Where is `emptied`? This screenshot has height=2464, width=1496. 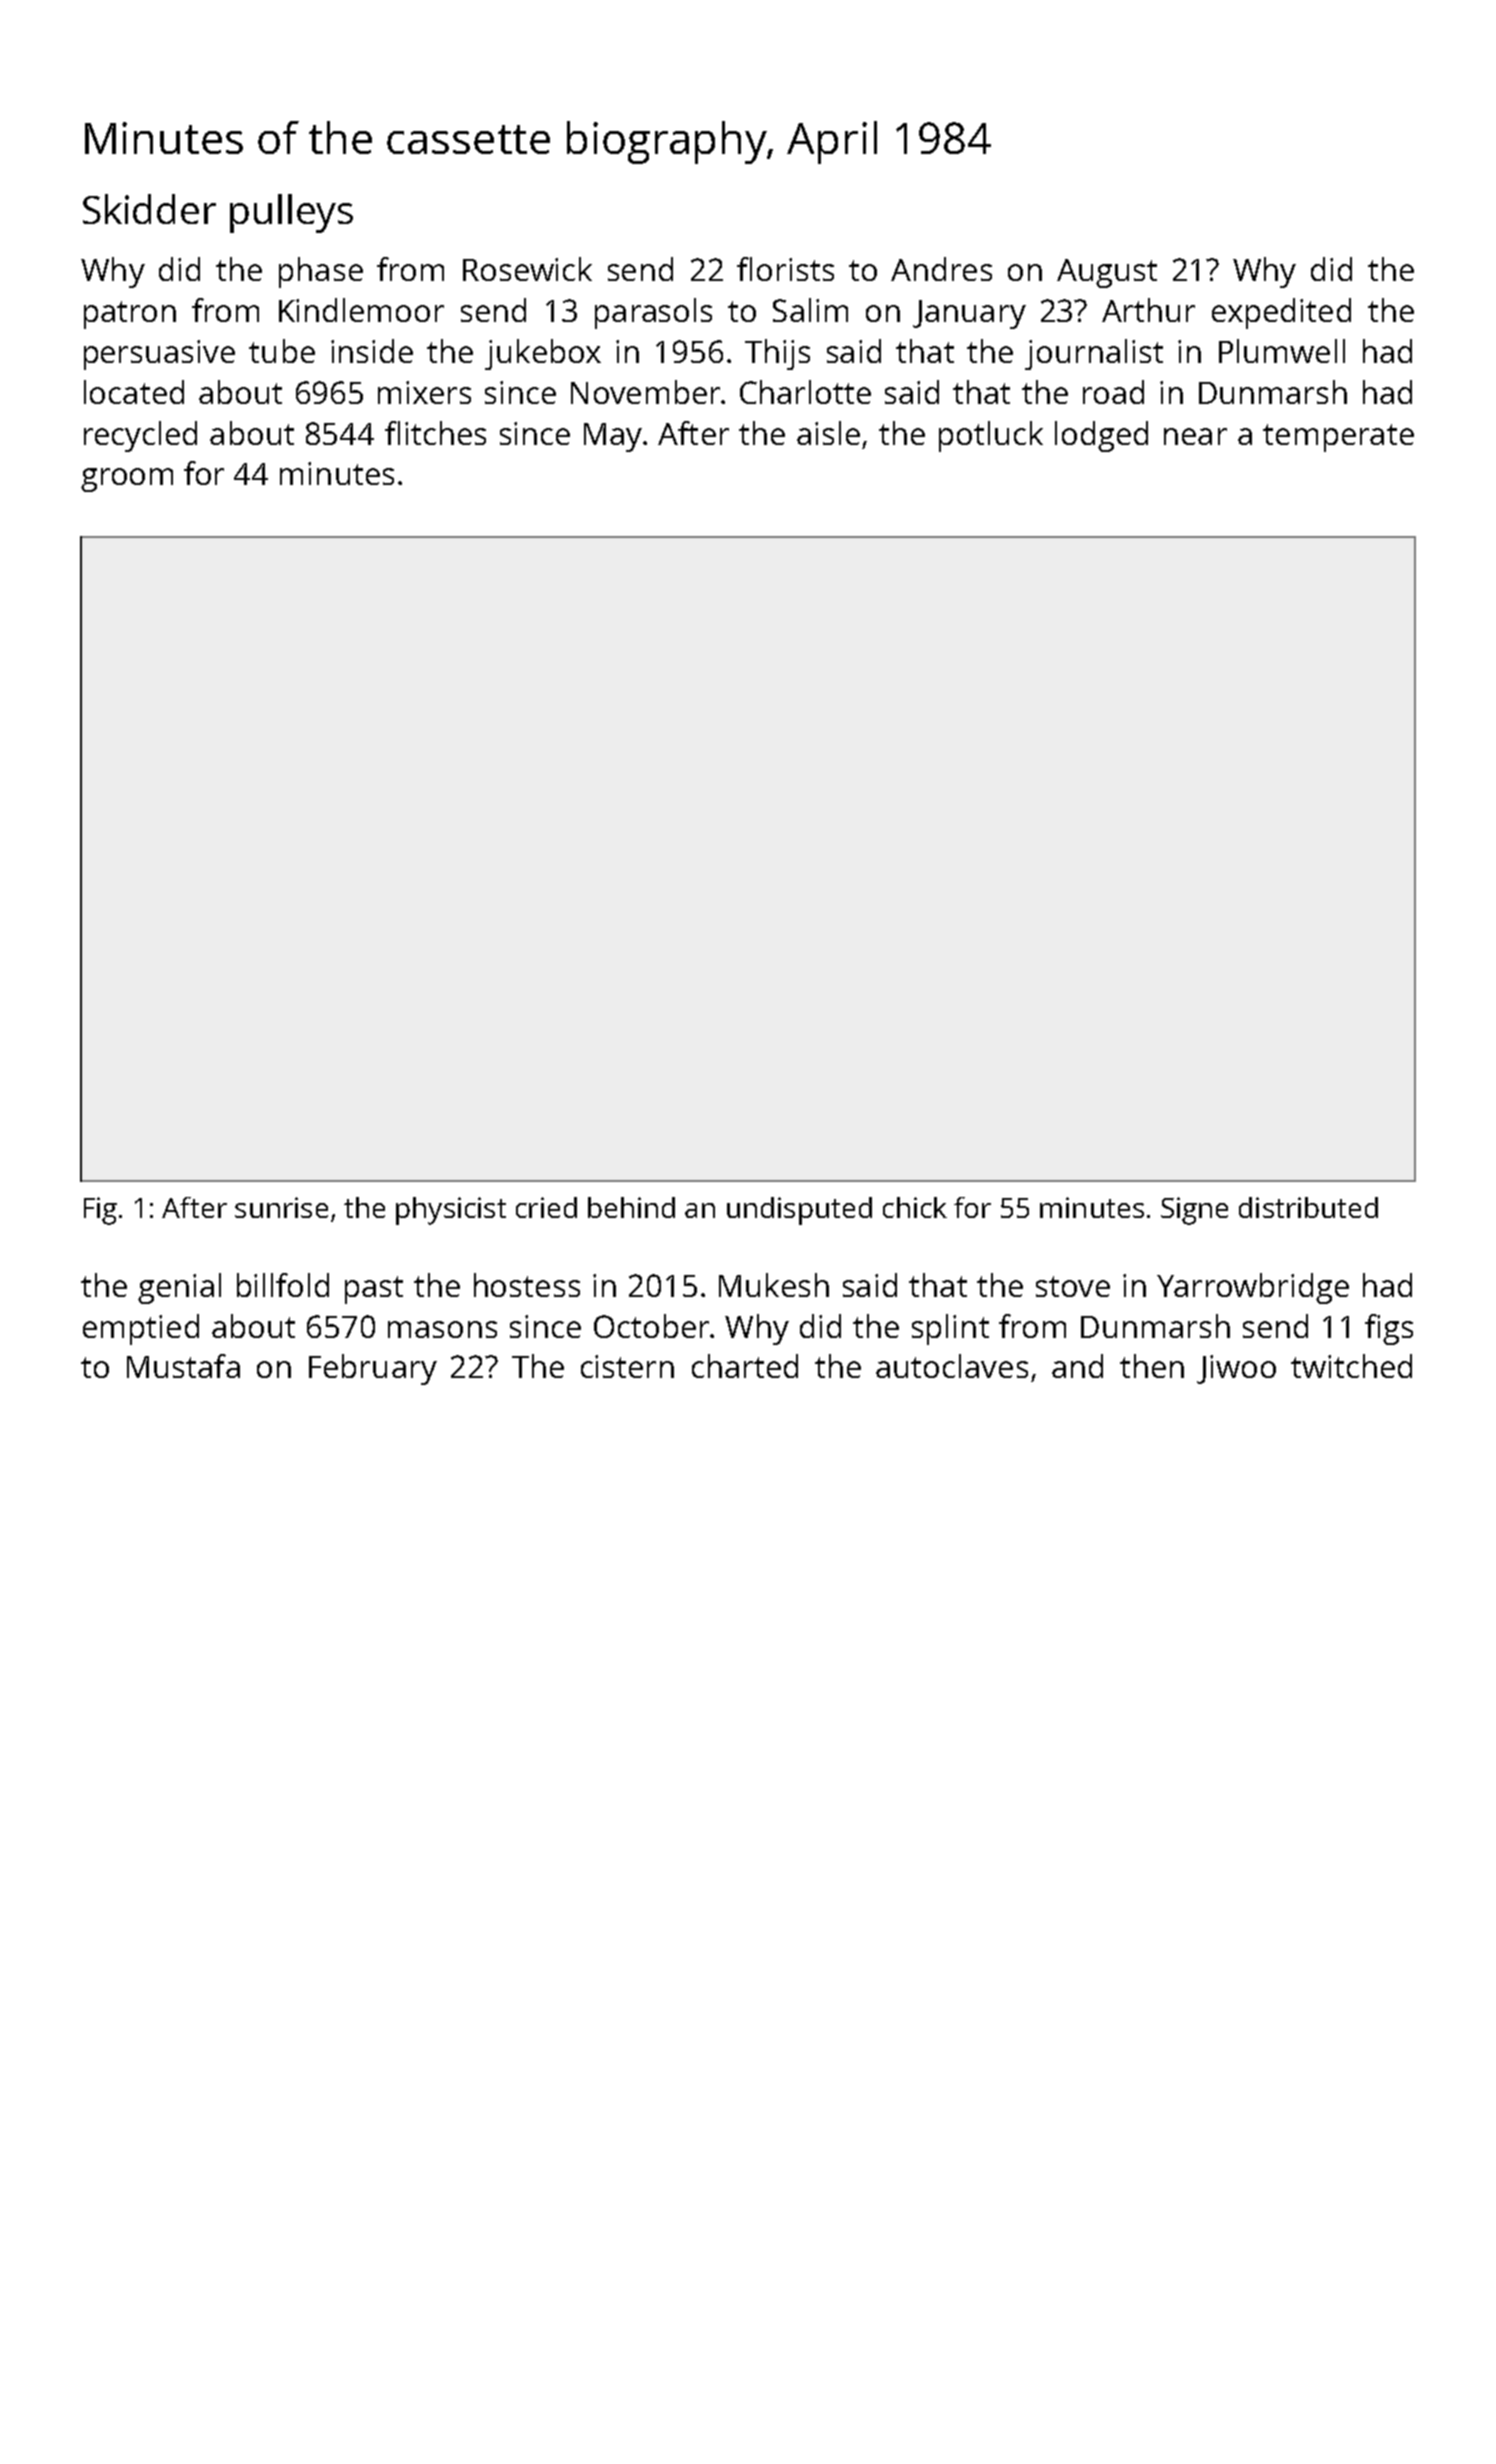
emptied is located at coordinates (141, 1329).
